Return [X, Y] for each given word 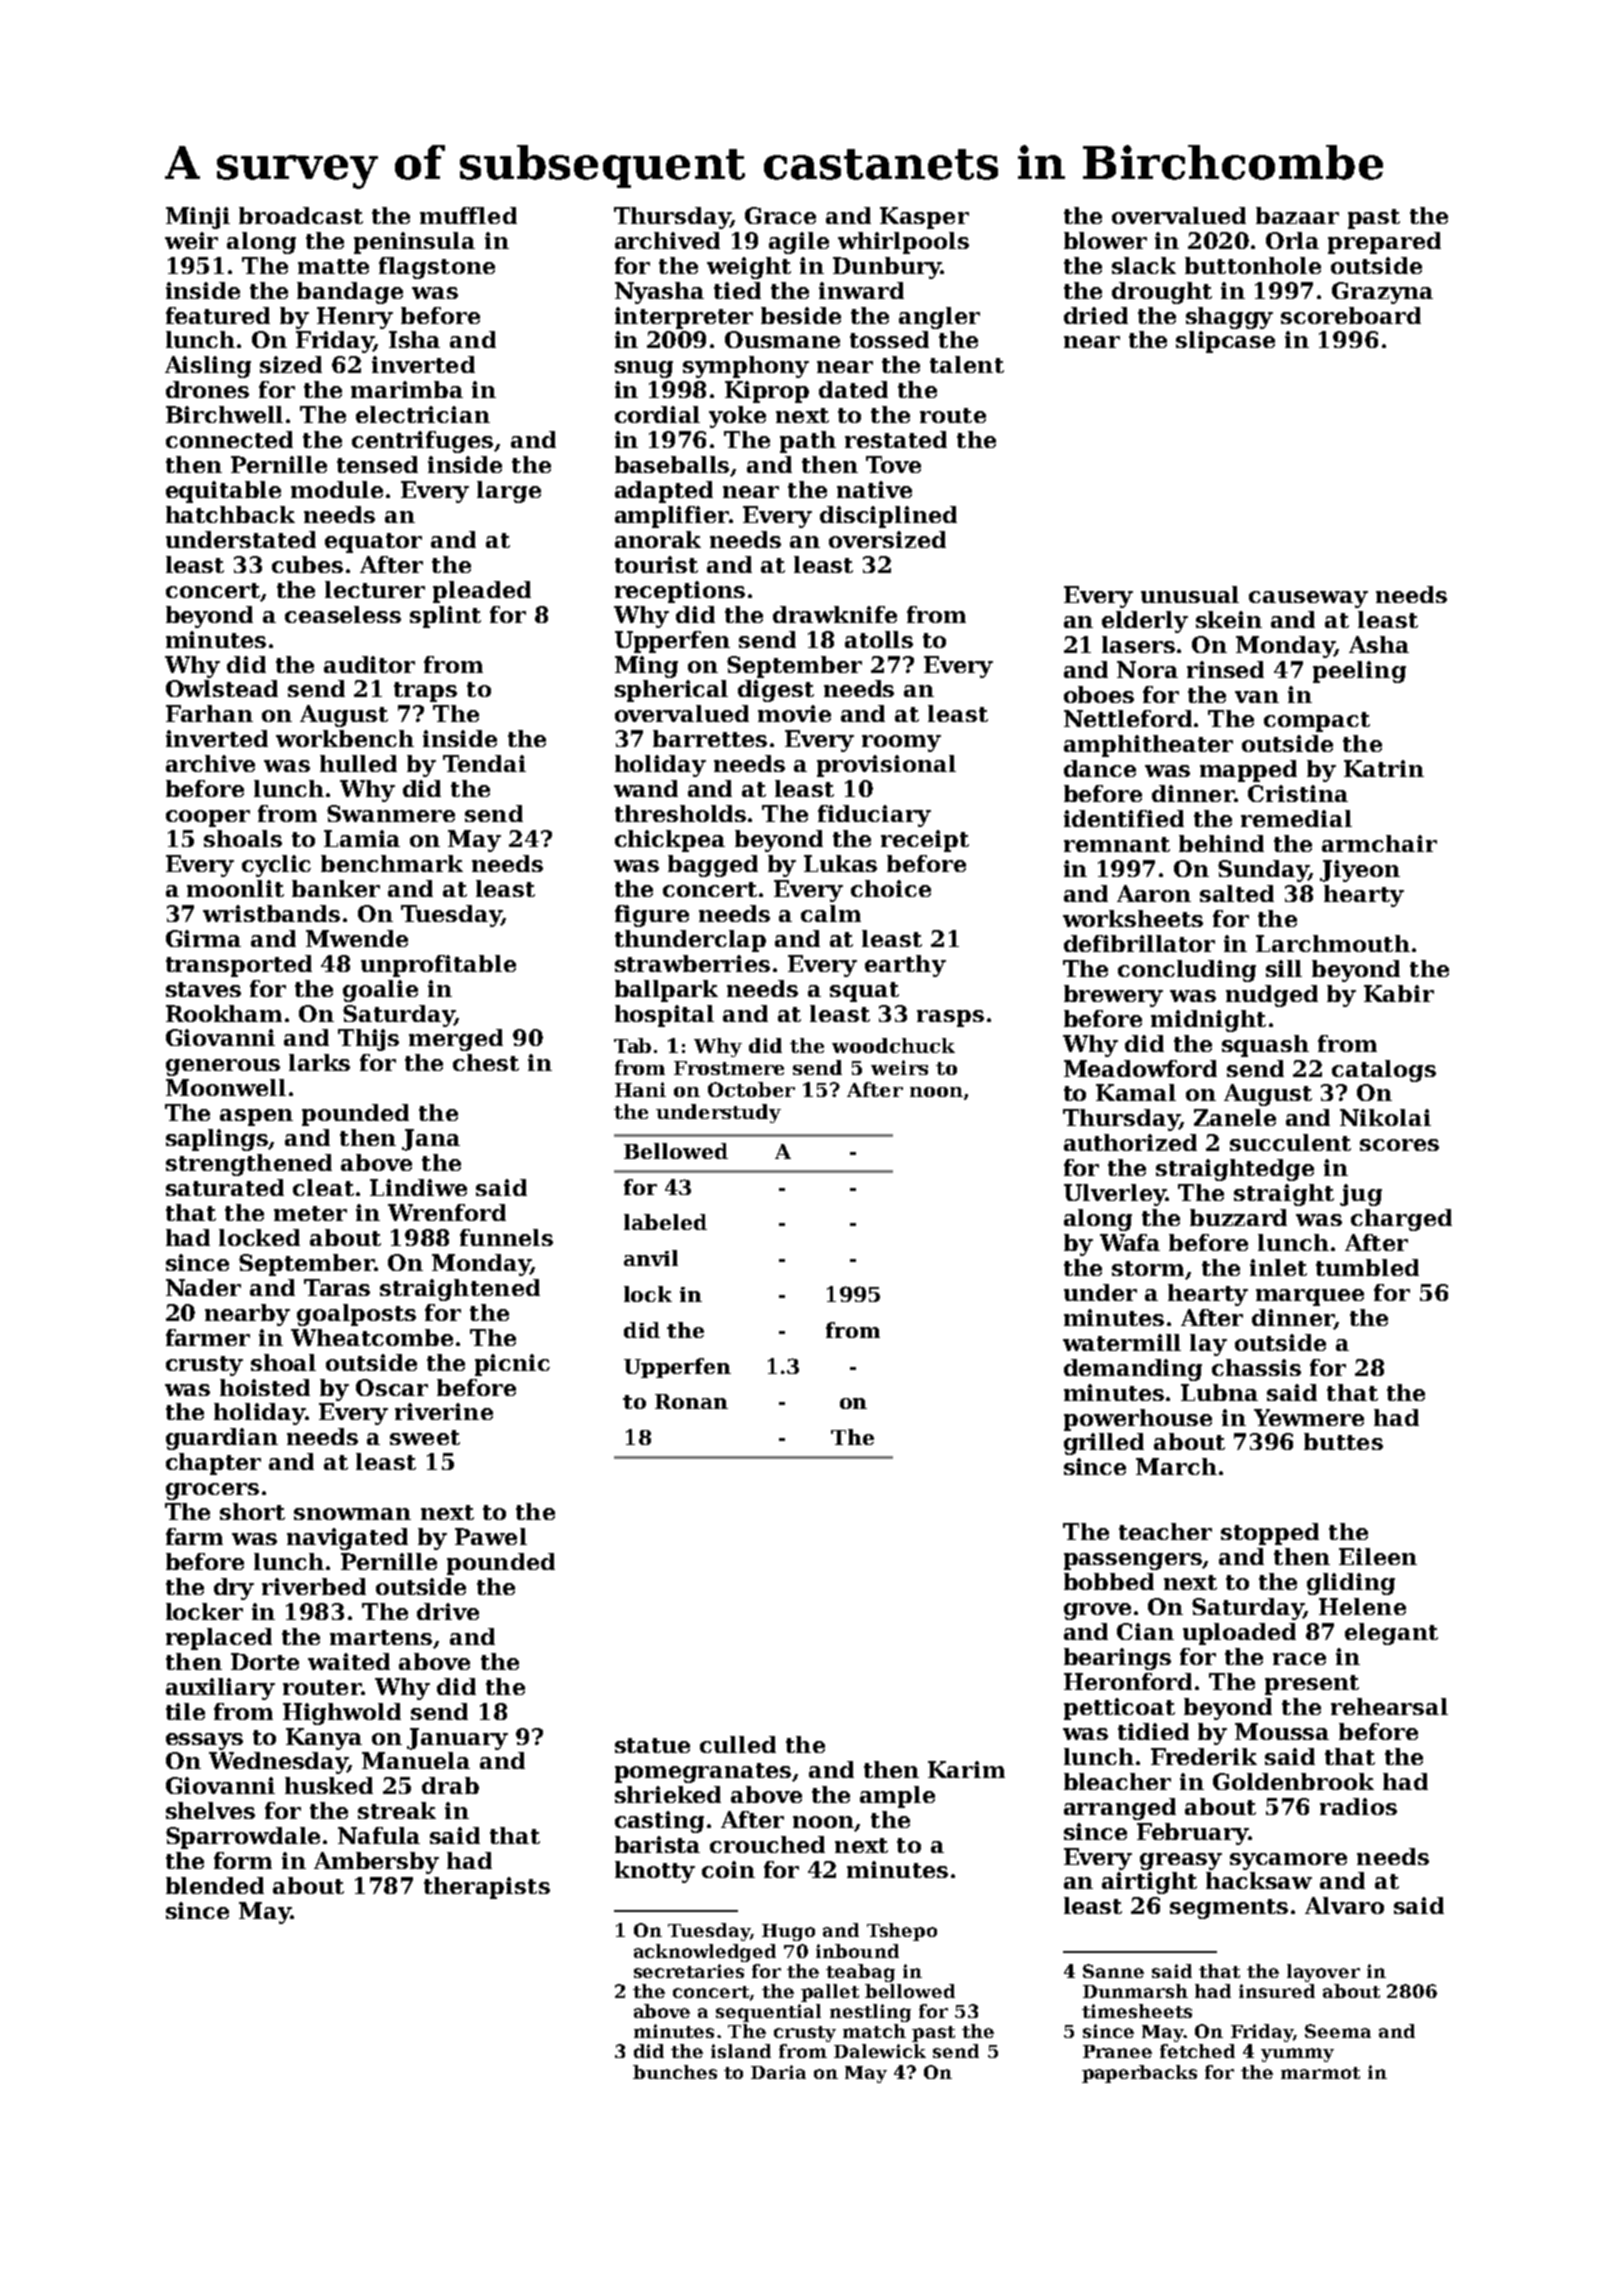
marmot [1320, 2073]
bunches [675, 2072]
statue [652, 1745]
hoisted [265, 1387]
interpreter [684, 318]
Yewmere [1309, 1417]
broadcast [301, 215]
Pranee [1117, 2051]
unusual [1190, 594]
